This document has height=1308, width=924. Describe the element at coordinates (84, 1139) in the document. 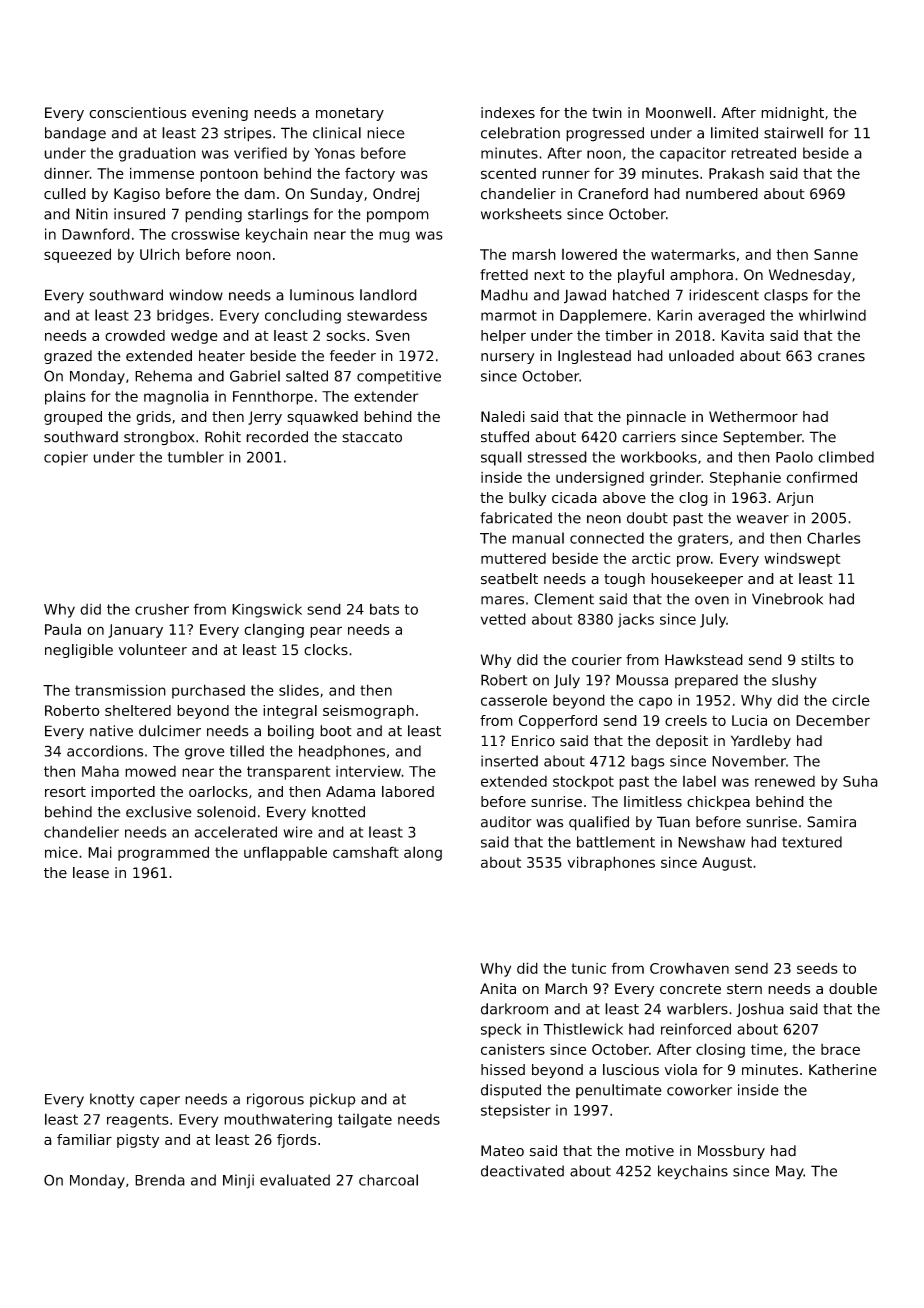

I see `familiar` at that location.
